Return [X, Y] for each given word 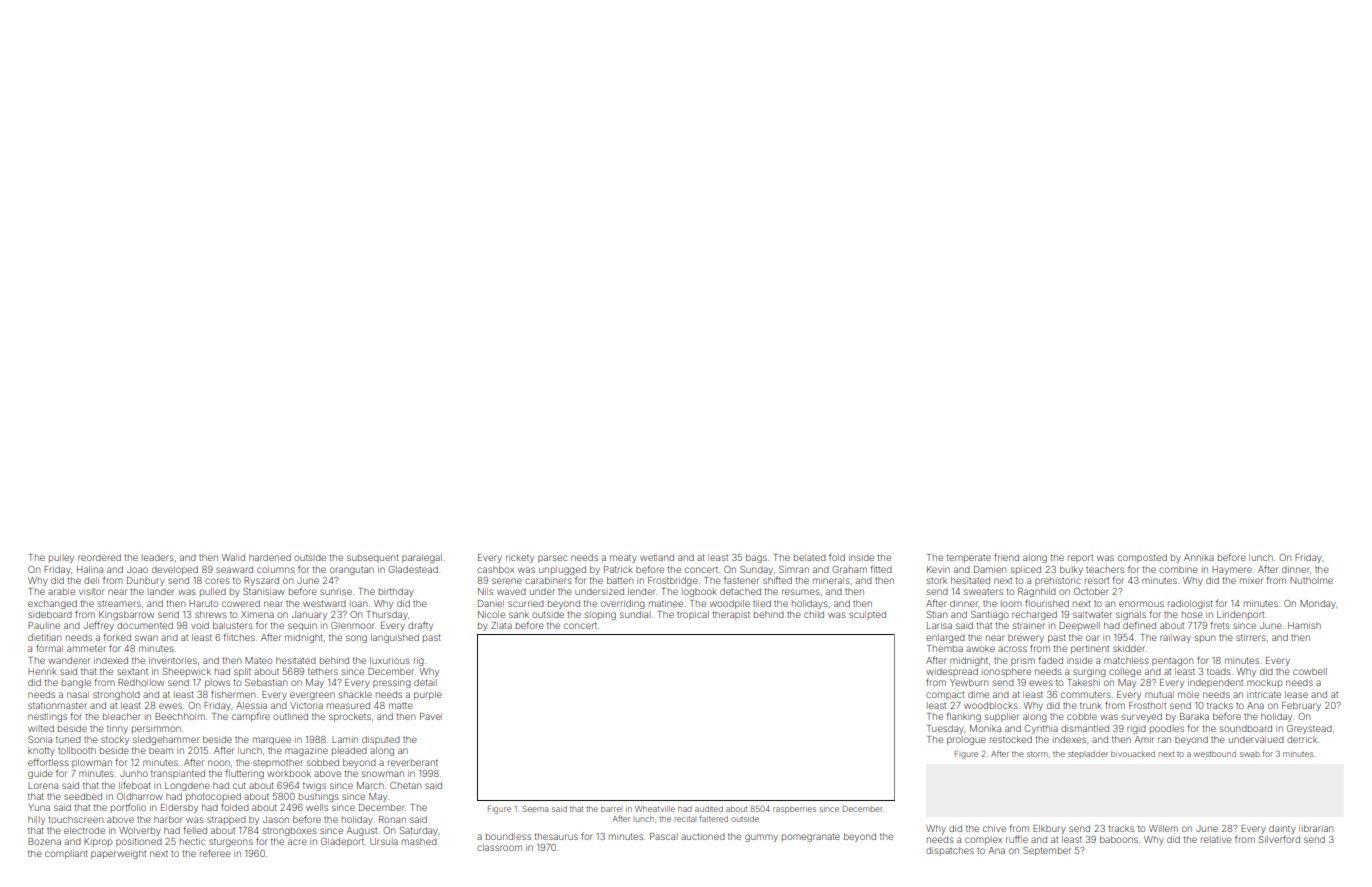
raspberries [794, 810]
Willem [1163, 828]
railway [1175, 638]
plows [217, 683]
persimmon [156, 729]
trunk [1091, 705]
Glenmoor [353, 625]
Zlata [501, 625]
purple [428, 695]
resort [1097, 581]
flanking [964, 717]
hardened [270, 557]
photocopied [213, 797]
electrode [84, 830]
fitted [881, 569]
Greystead [1309, 729]
